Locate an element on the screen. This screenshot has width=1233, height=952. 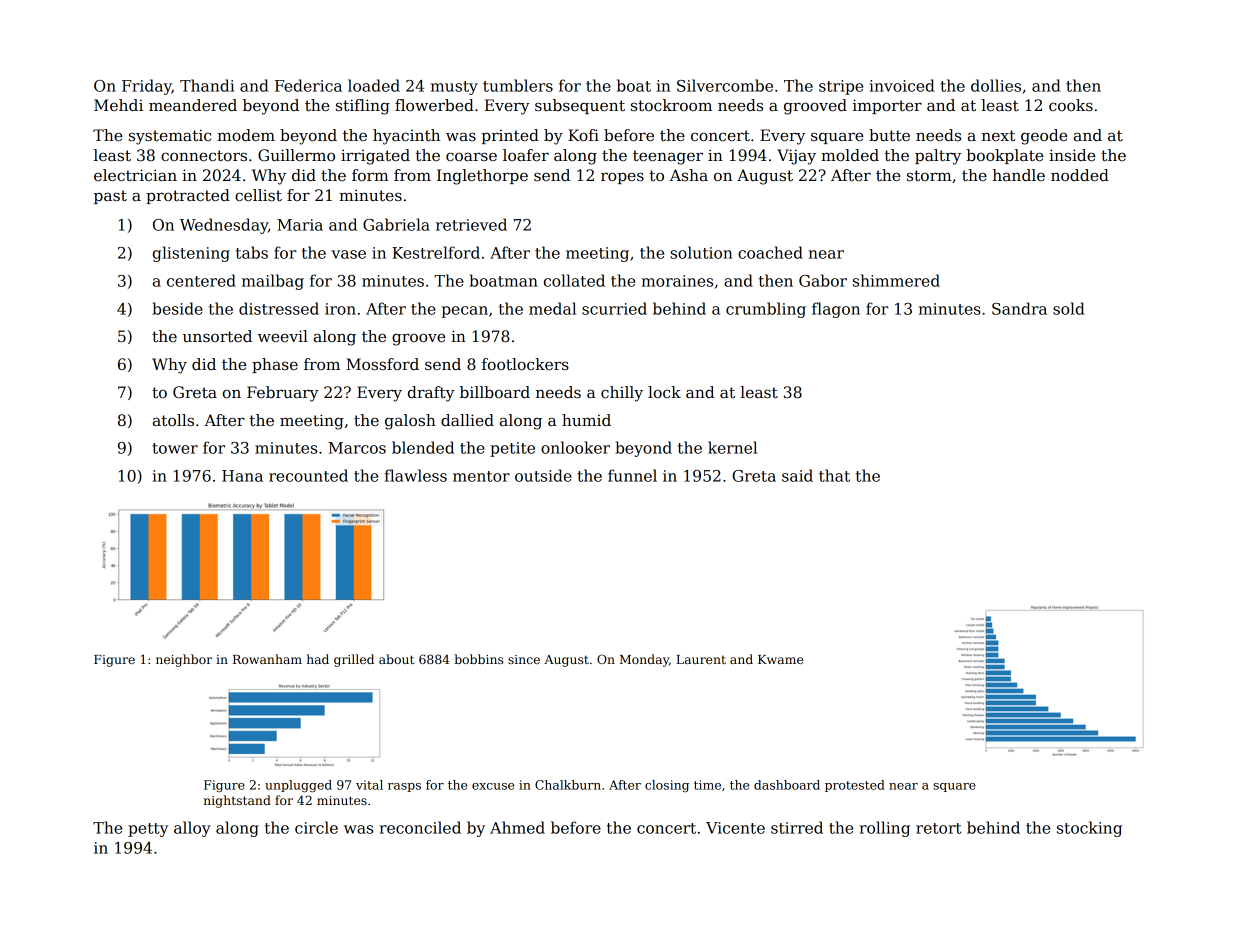
retort is located at coordinates (939, 828).
